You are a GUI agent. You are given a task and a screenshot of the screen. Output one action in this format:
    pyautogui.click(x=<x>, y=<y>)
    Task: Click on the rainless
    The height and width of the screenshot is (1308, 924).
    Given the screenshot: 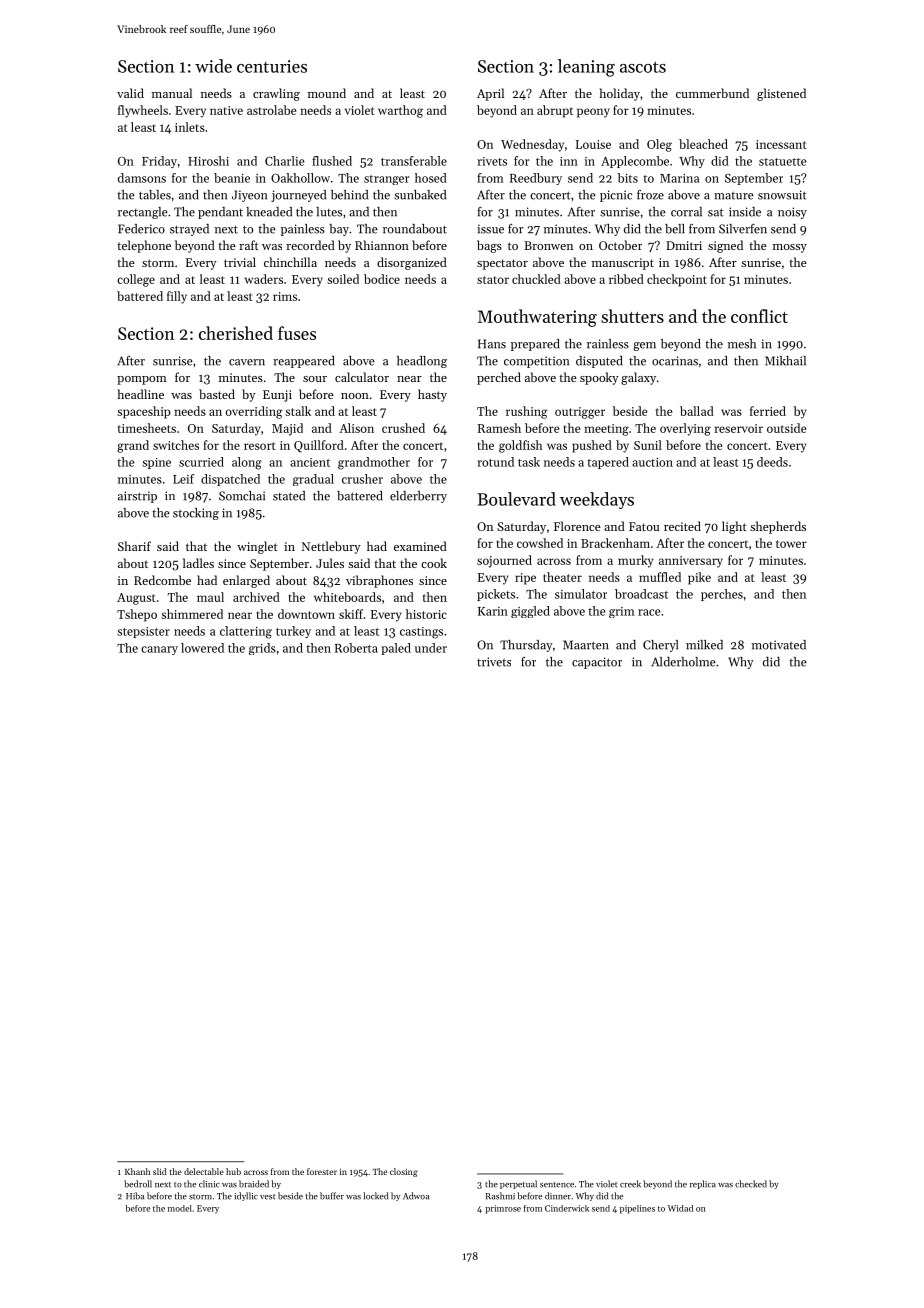 What is the action you would take?
    pyautogui.click(x=608, y=344)
